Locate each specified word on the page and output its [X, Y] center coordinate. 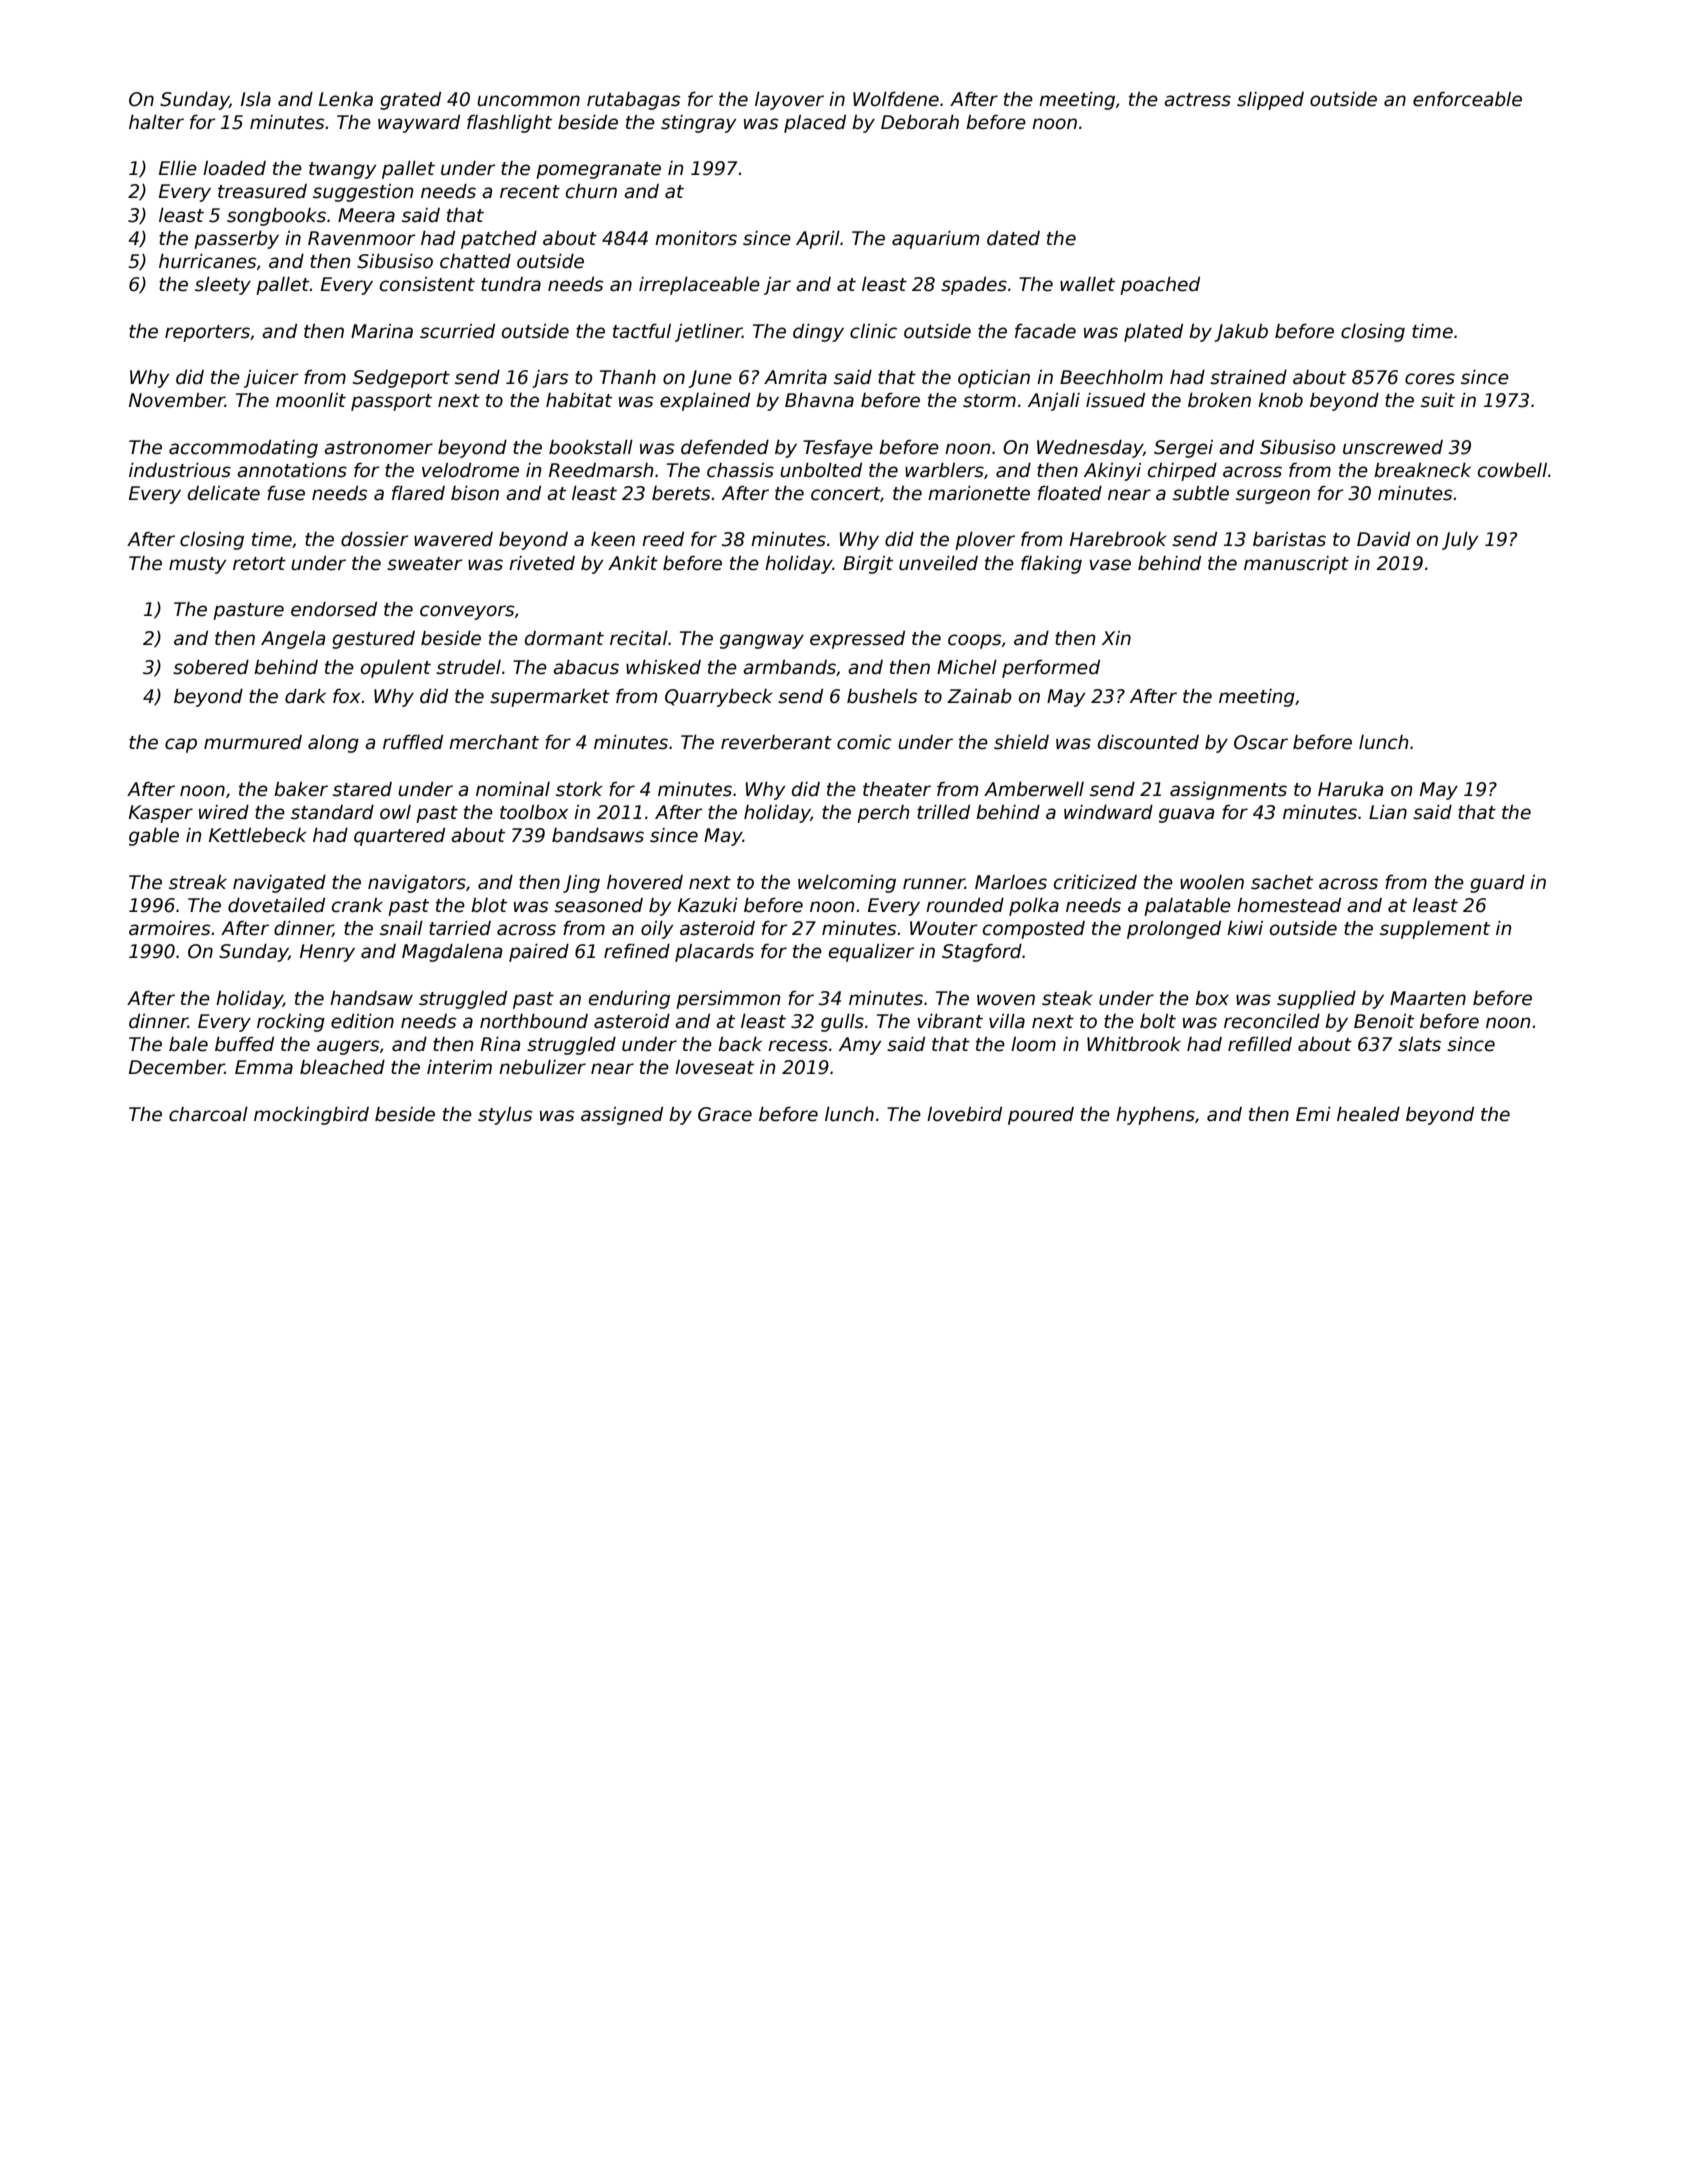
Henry [327, 953]
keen [613, 539]
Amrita [795, 377]
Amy [860, 1046]
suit [1438, 400]
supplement [1435, 930]
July [1460, 541]
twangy [342, 170]
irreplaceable [699, 286]
